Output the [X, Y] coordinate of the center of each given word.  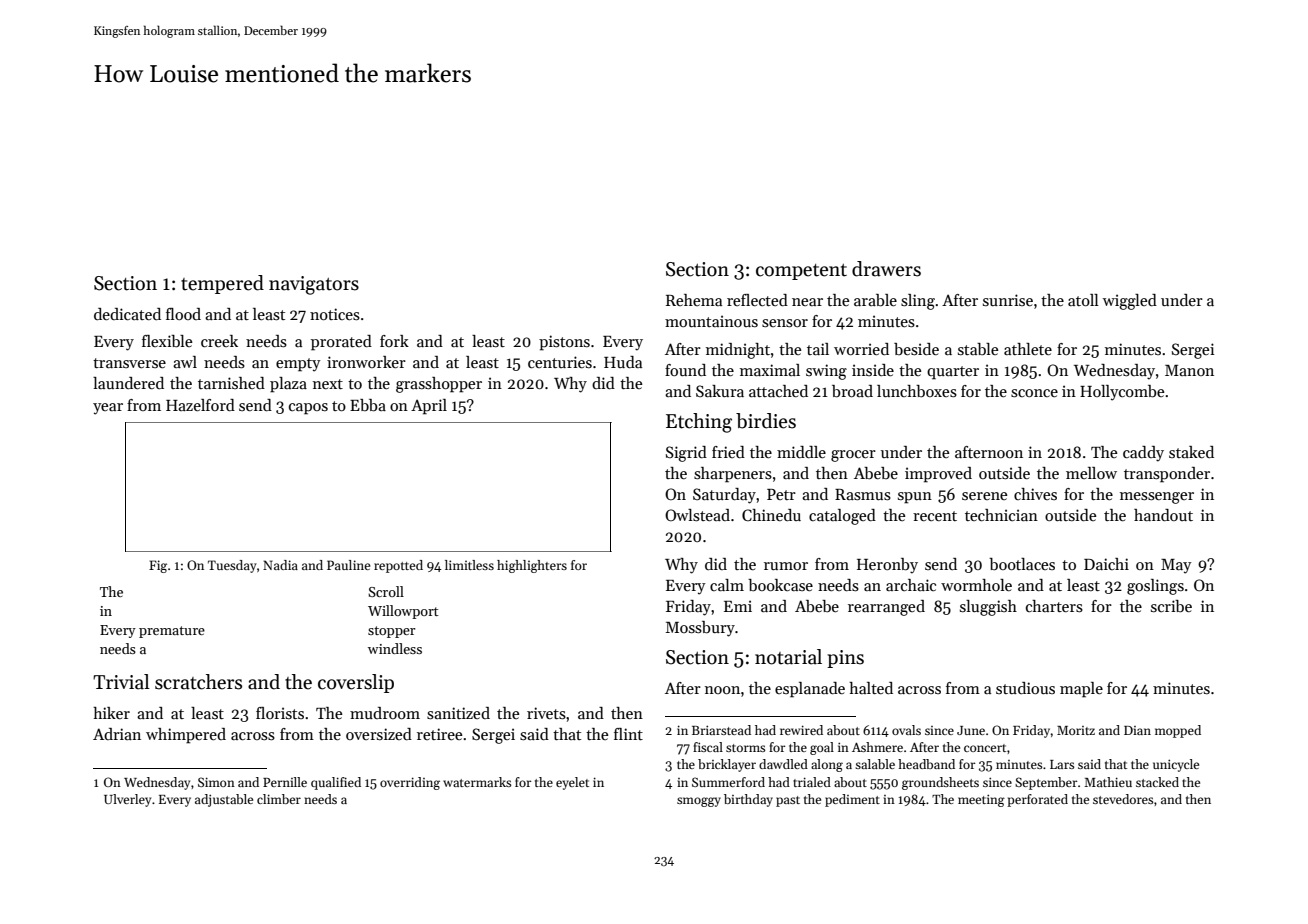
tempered [222, 284]
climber [279, 799]
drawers [886, 269]
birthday [748, 800]
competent [801, 272]
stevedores [1123, 799]
